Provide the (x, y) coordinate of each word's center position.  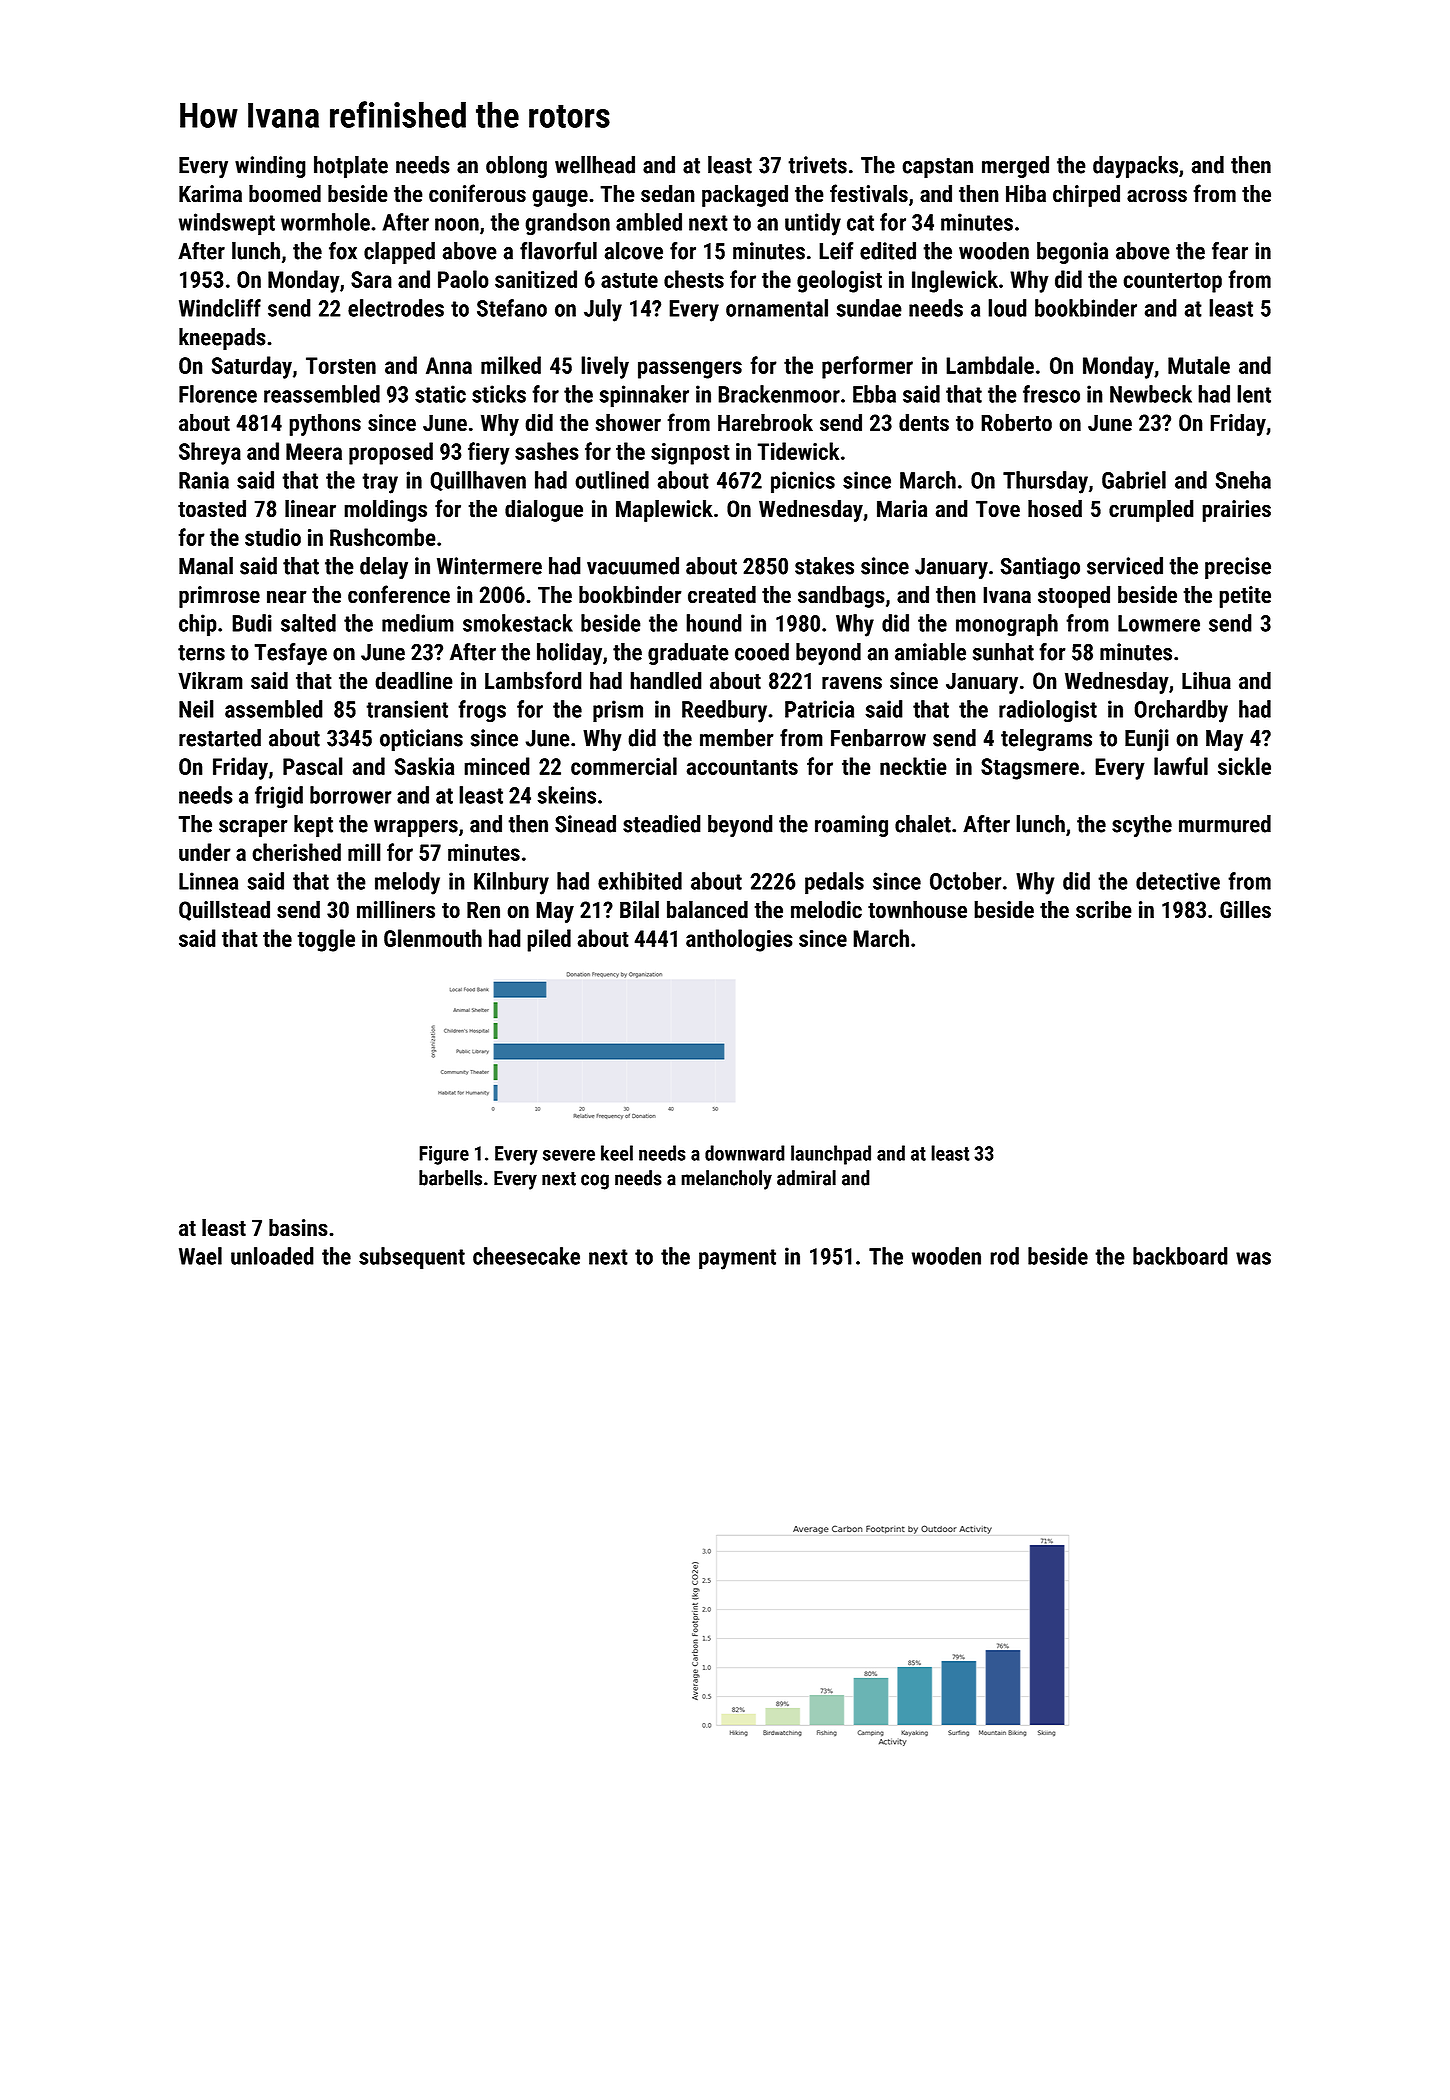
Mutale (1199, 365)
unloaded (272, 1256)
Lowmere (1159, 623)
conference (399, 594)
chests (694, 279)
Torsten (341, 365)
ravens (852, 683)
